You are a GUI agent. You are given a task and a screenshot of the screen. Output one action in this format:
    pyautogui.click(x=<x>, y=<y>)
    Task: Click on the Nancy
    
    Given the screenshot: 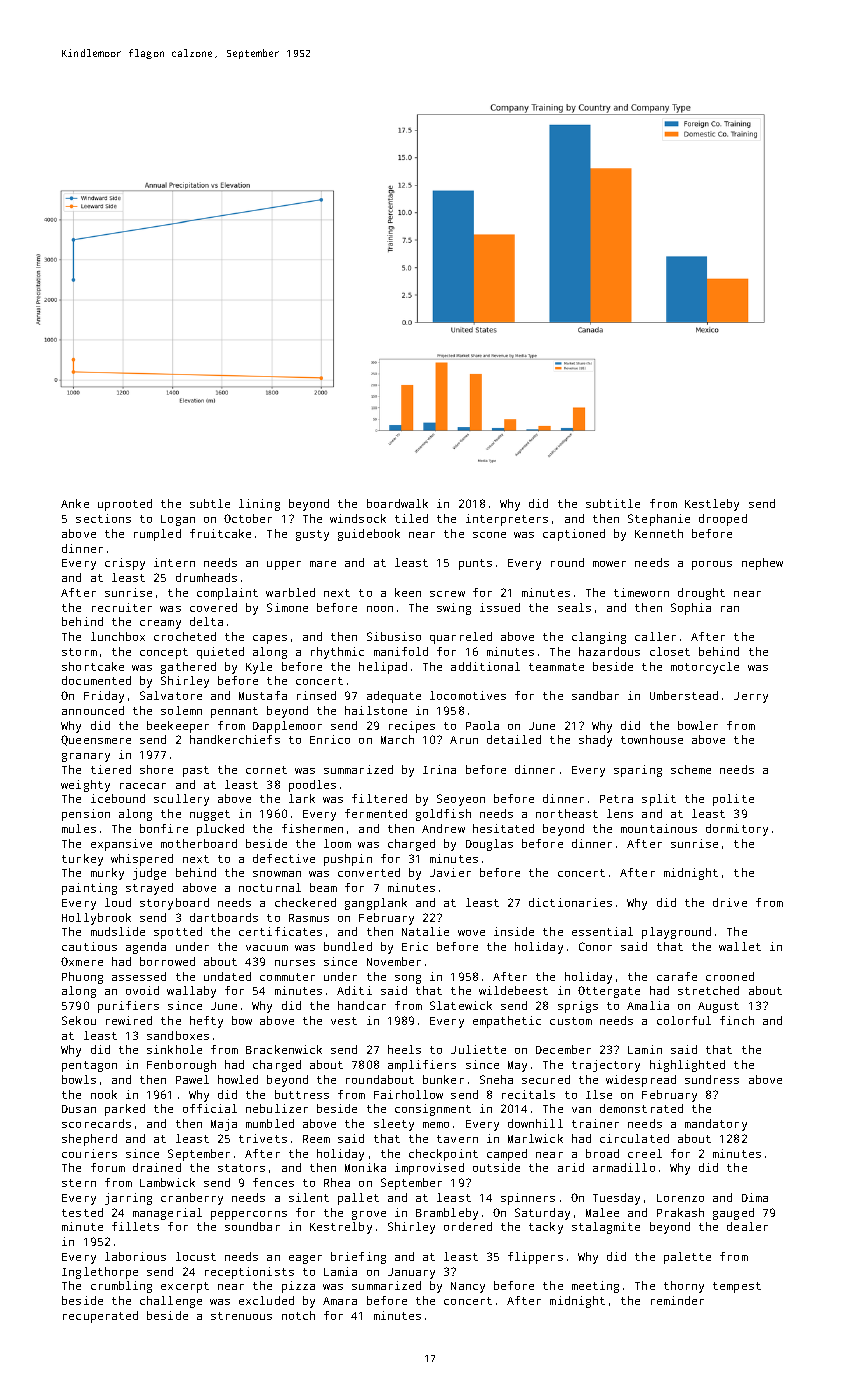 What is the action you would take?
    pyautogui.click(x=468, y=1287)
